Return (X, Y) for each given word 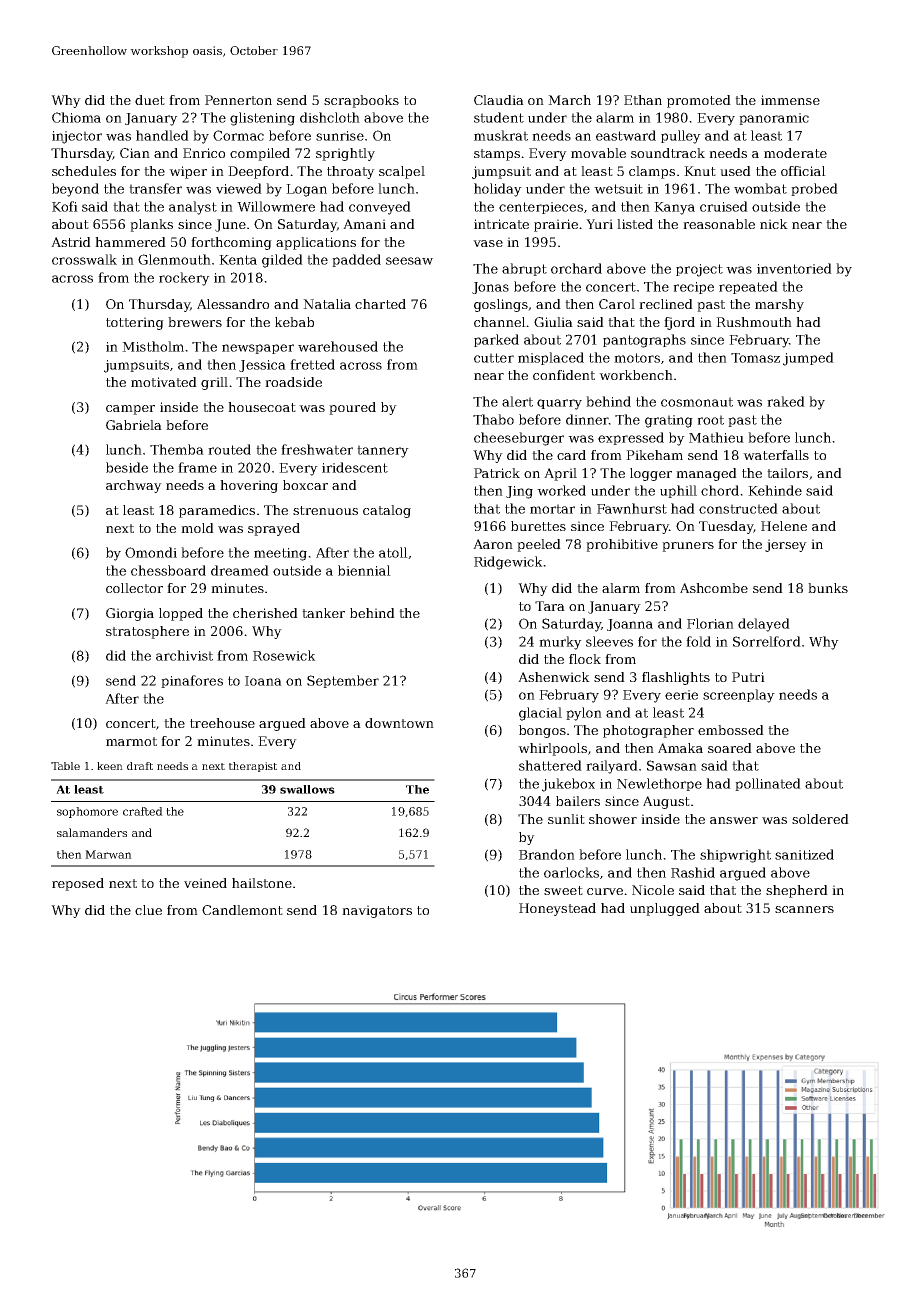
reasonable (719, 224)
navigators (377, 911)
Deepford (258, 172)
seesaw (409, 261)
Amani (364, 224)
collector (134, 588)
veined (205, 883)
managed (706, 474)
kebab (294, 322)
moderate (795, 153)
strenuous (325, 510)
